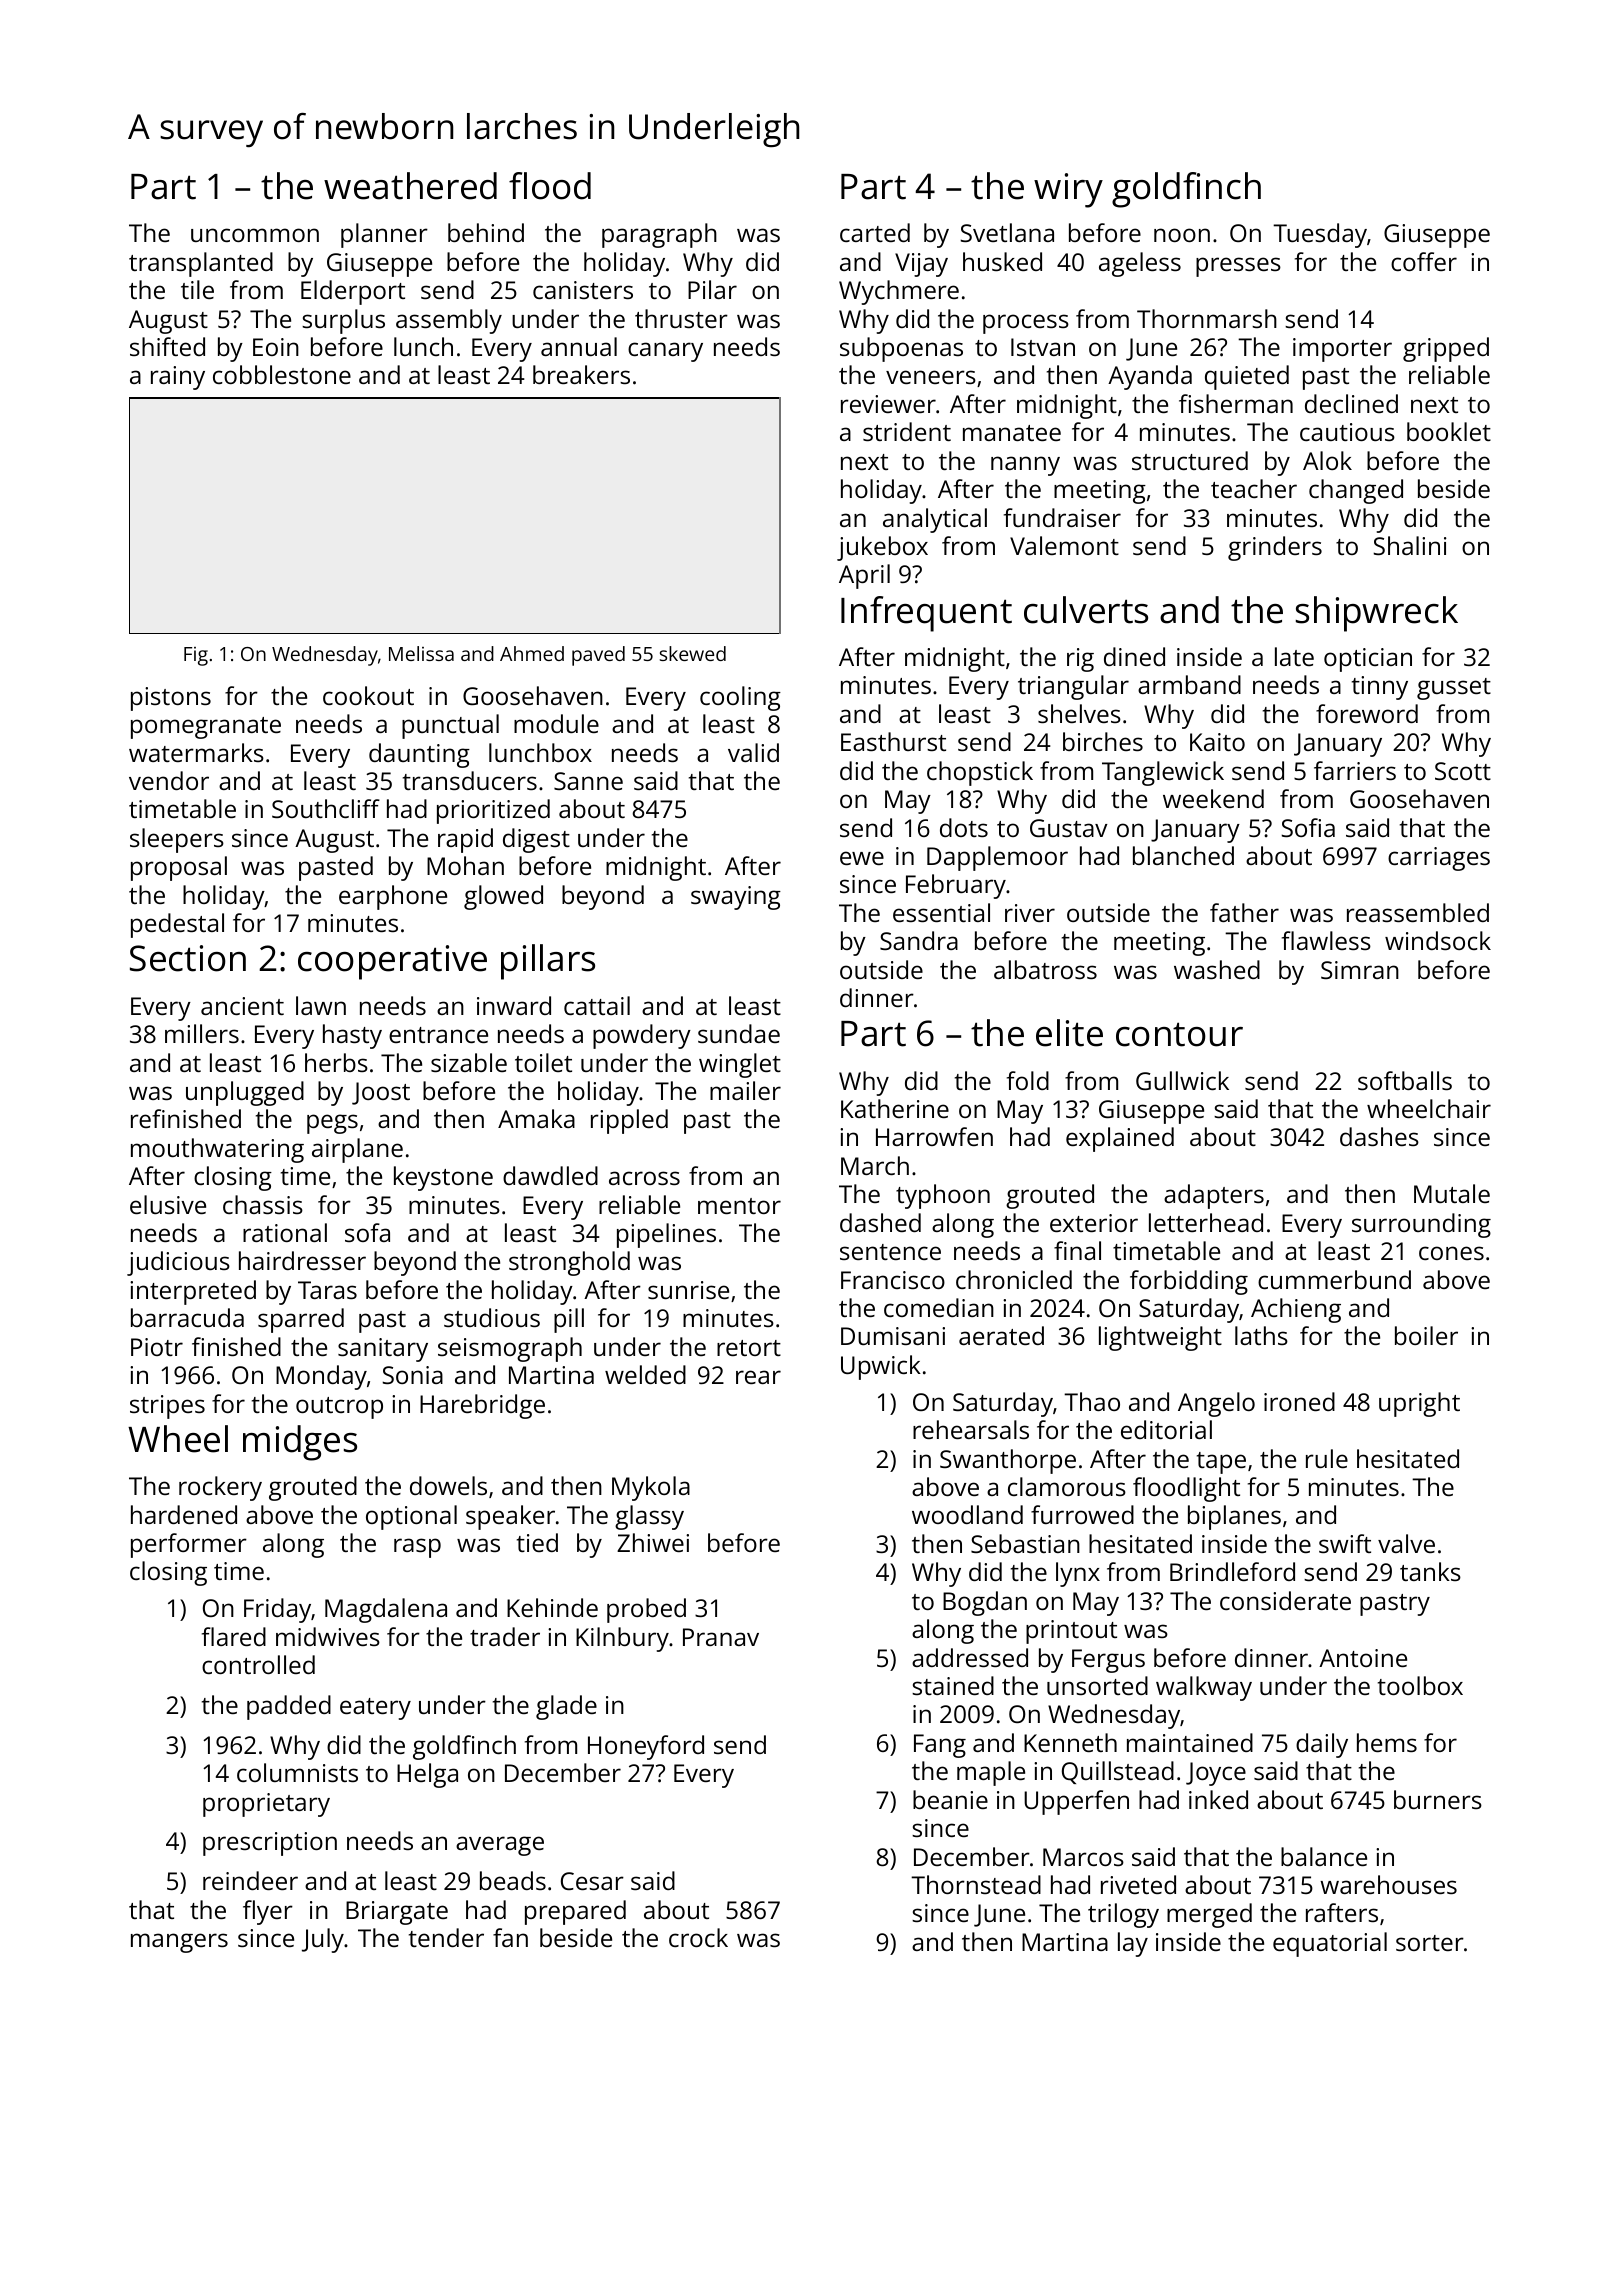  What do you see at coordinates (266, 1805) in the page?
I see `proprietary` at bounding box center [266, 1805].
